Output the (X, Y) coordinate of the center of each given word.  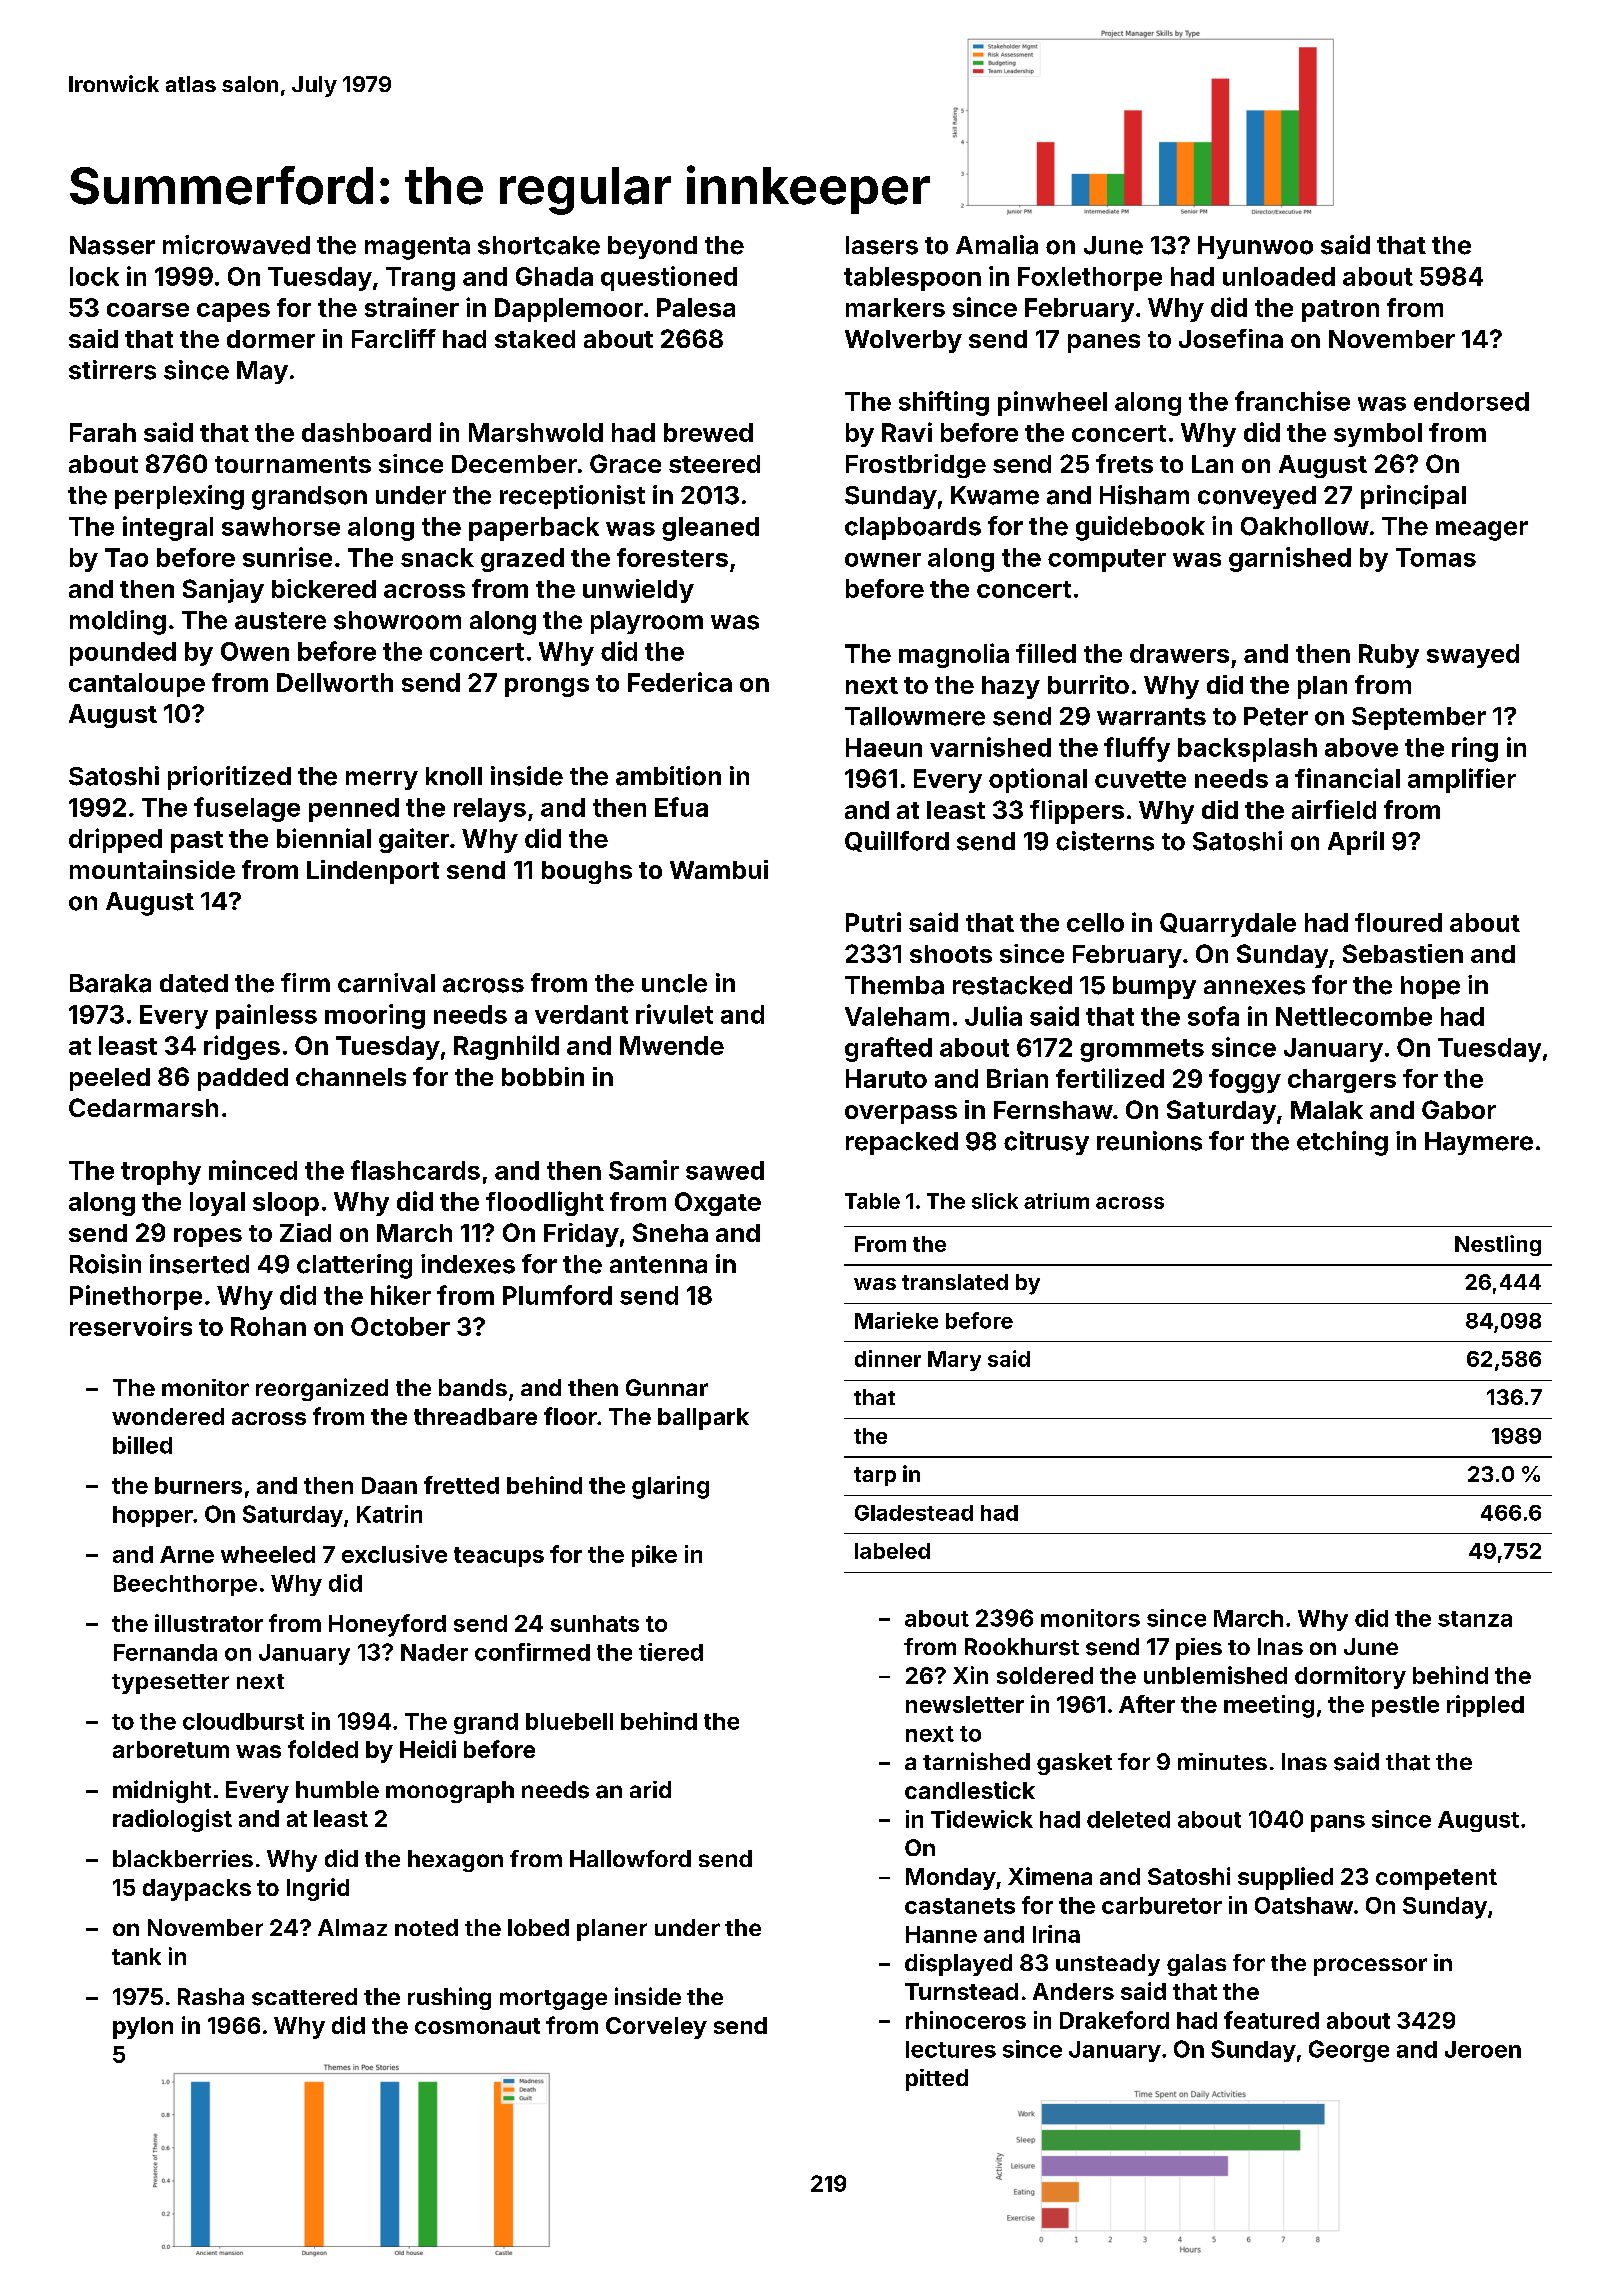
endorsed (1471, 401)
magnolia (954, 655)
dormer (271, 339)
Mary (954, 1361)
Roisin (105, 1264)
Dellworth (335, 682)
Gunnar (667, 1387)
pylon (143, 2028)
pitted (937, 2080)
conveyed (1257, 497)
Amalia (997, 245)
